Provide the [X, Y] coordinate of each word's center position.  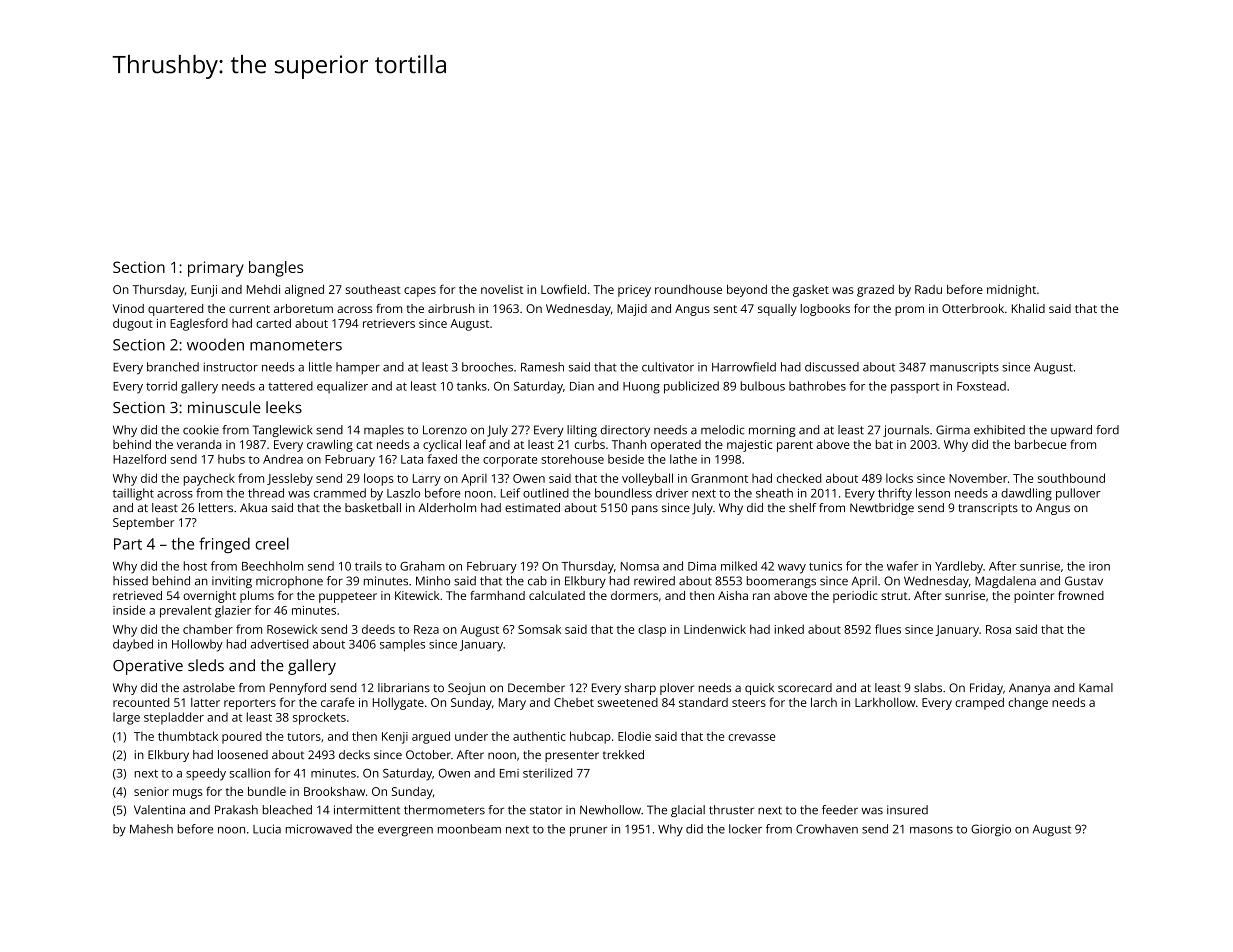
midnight [1011, 291]
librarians [404, 687]
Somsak [539, 629]
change [1028, 704]
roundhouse [688, 289]
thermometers [444, 810]
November [978, 478]
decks [354, 754]
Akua [253, 507]
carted [273, 323]
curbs [590, 444]
